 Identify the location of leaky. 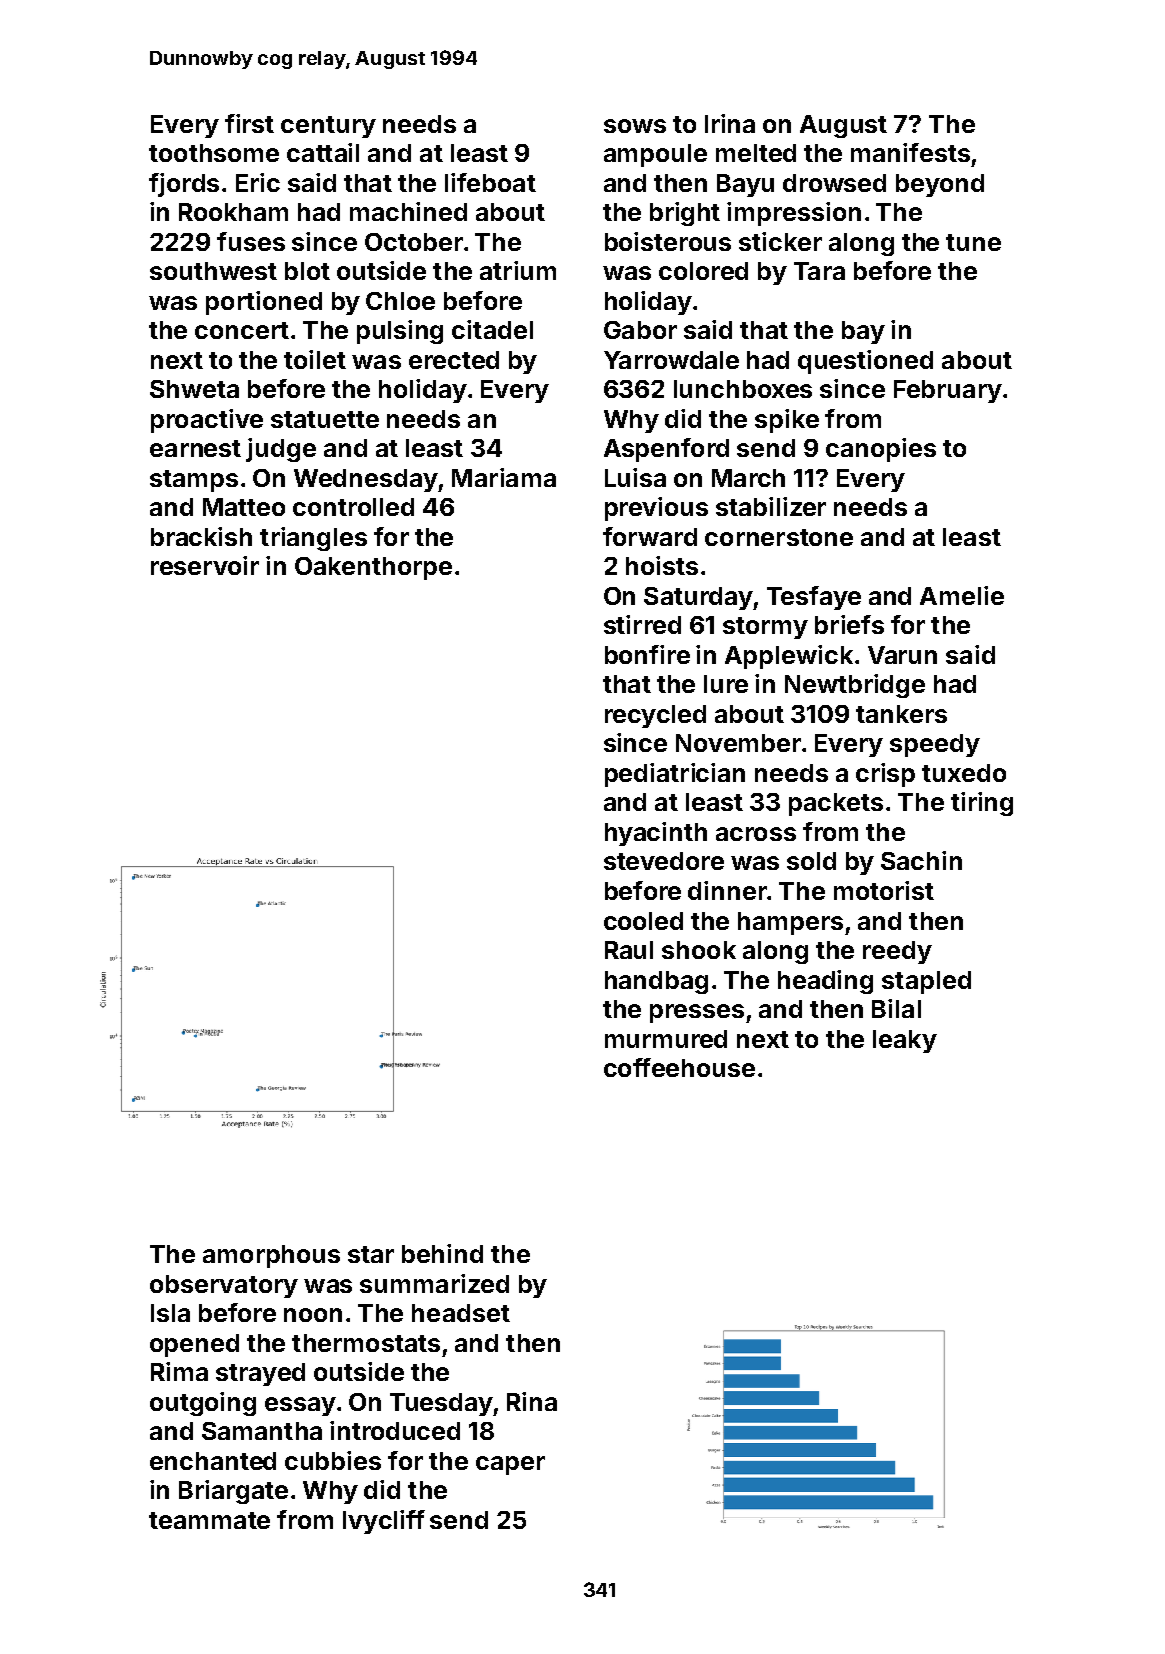
(905, 1041).
